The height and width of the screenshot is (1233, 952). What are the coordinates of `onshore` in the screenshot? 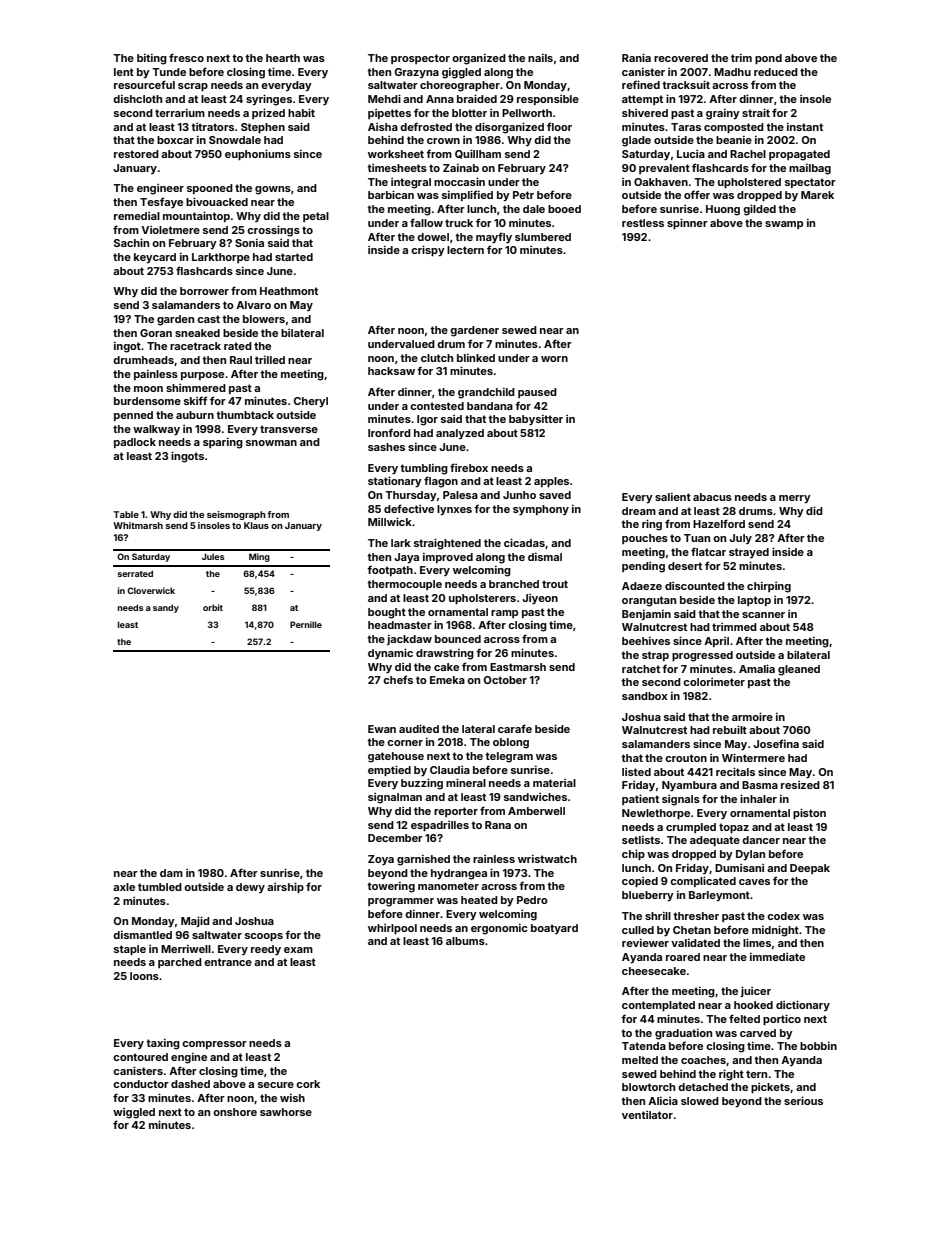 It's located at (235, 1112).
